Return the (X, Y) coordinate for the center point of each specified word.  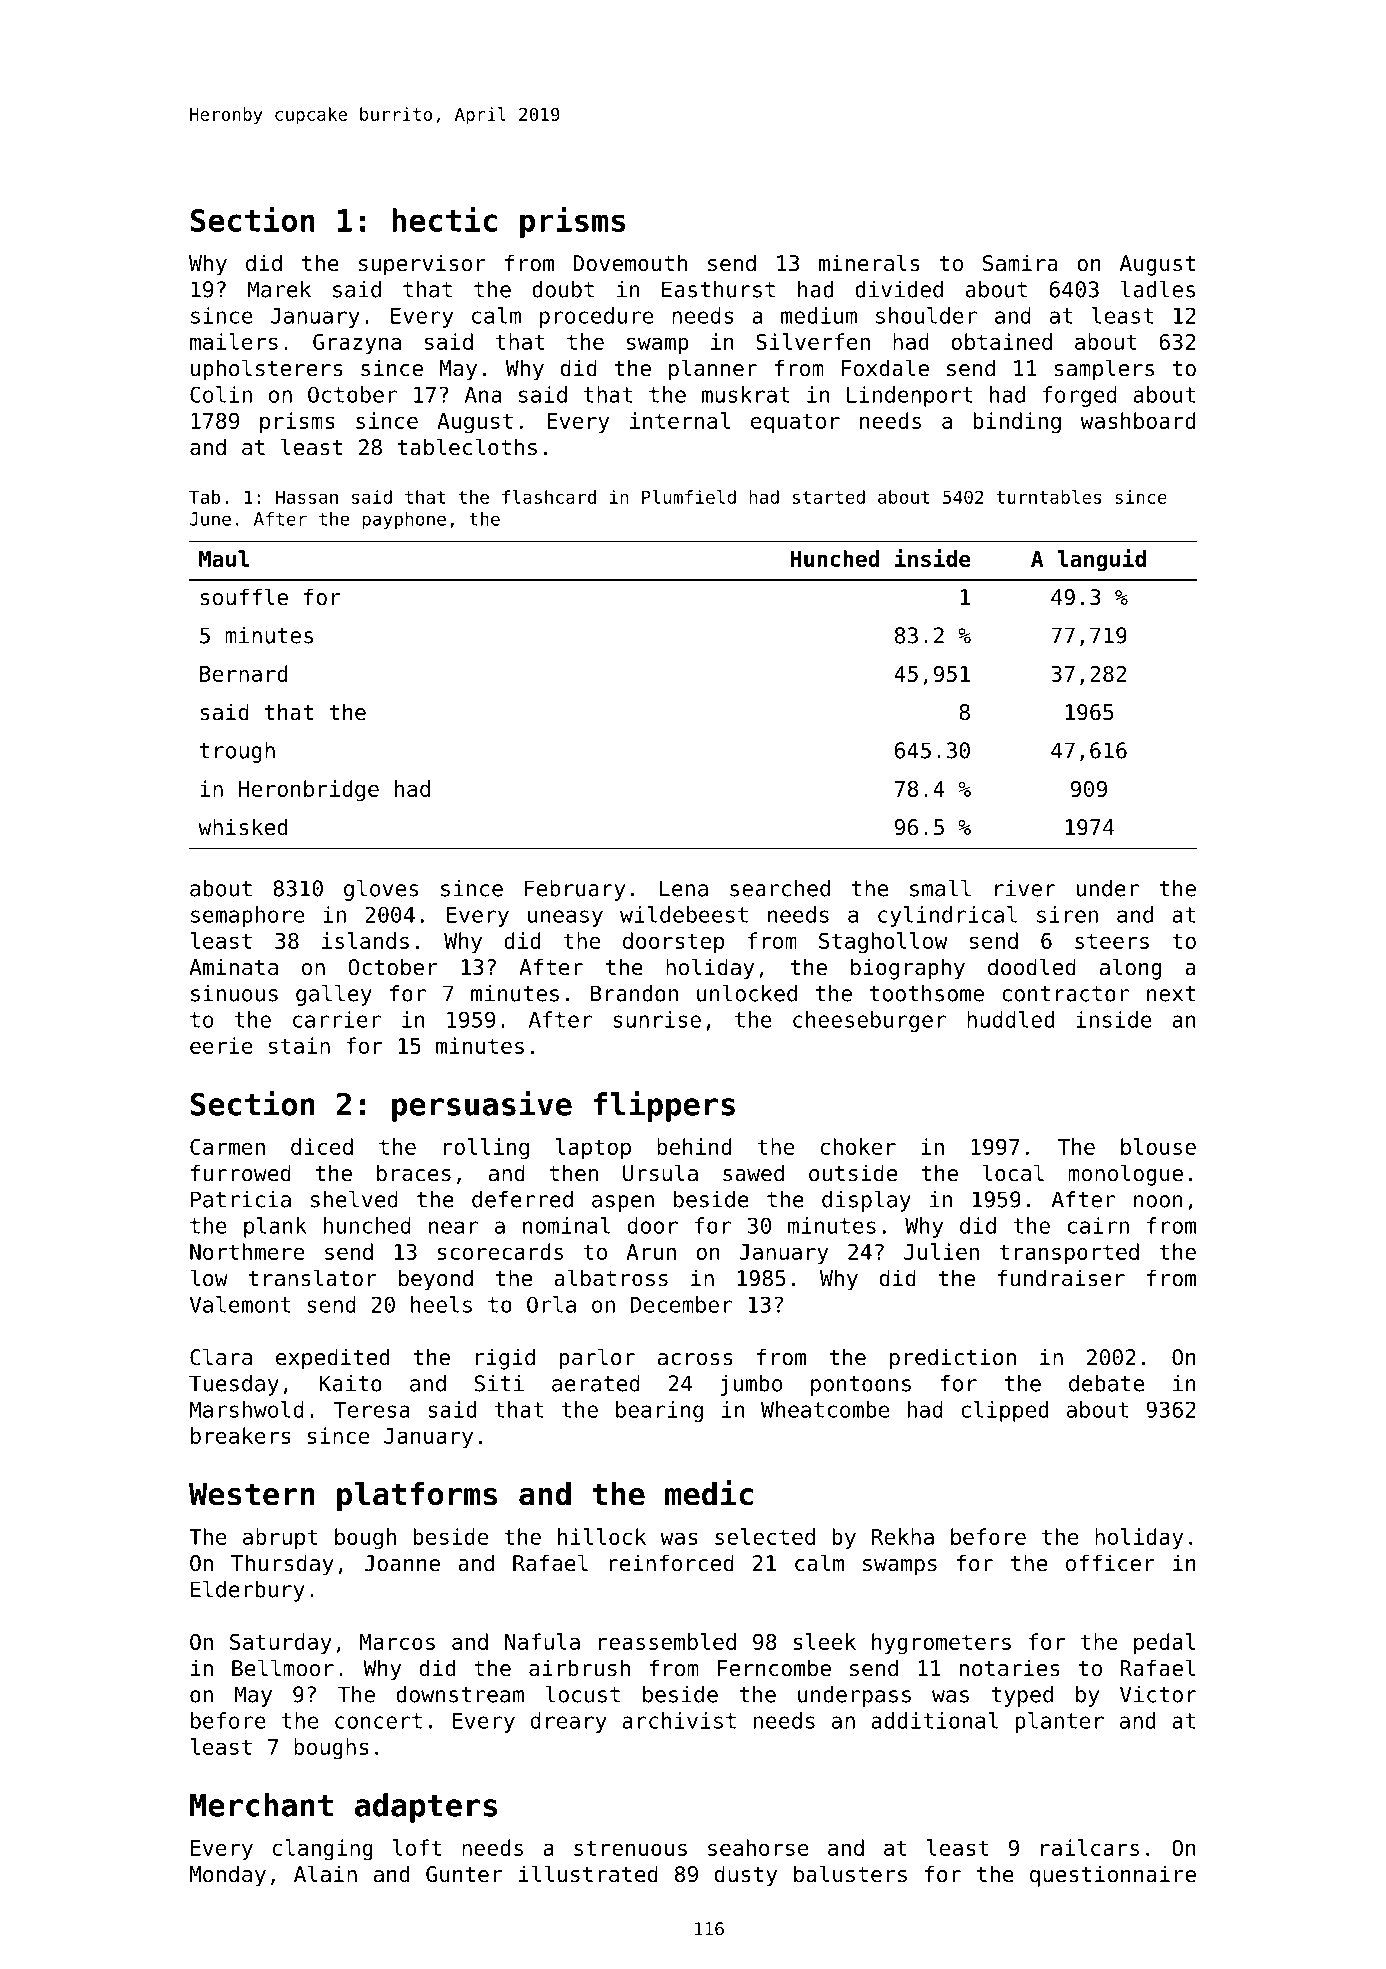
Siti (499, 1383)
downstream (460, 1694)
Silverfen (813, 341)
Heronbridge (309, 791)
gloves (381, 890)
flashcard (549, 497)
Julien (941, 1251)
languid (1101, 560)
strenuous (630, 1848)
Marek (279, 289)
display (866, 1201)
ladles (1158, 289)
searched (780, 888)
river (1025, 888)
